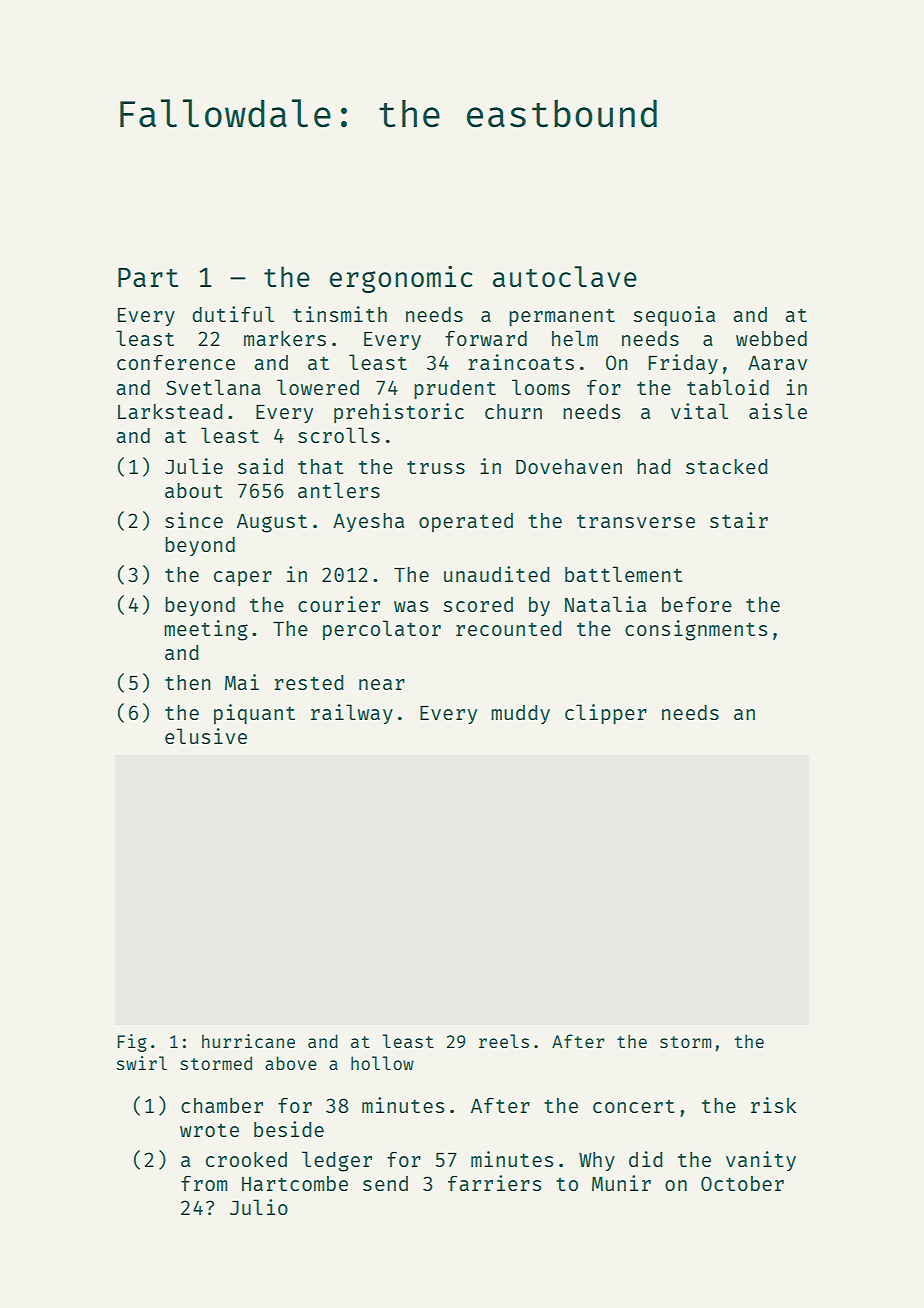 The width and height of the image is (924, 1308). What do you see at coordinates (401, 279) in the image?
I see `ergonomic` at bounding box center [401, 279].
